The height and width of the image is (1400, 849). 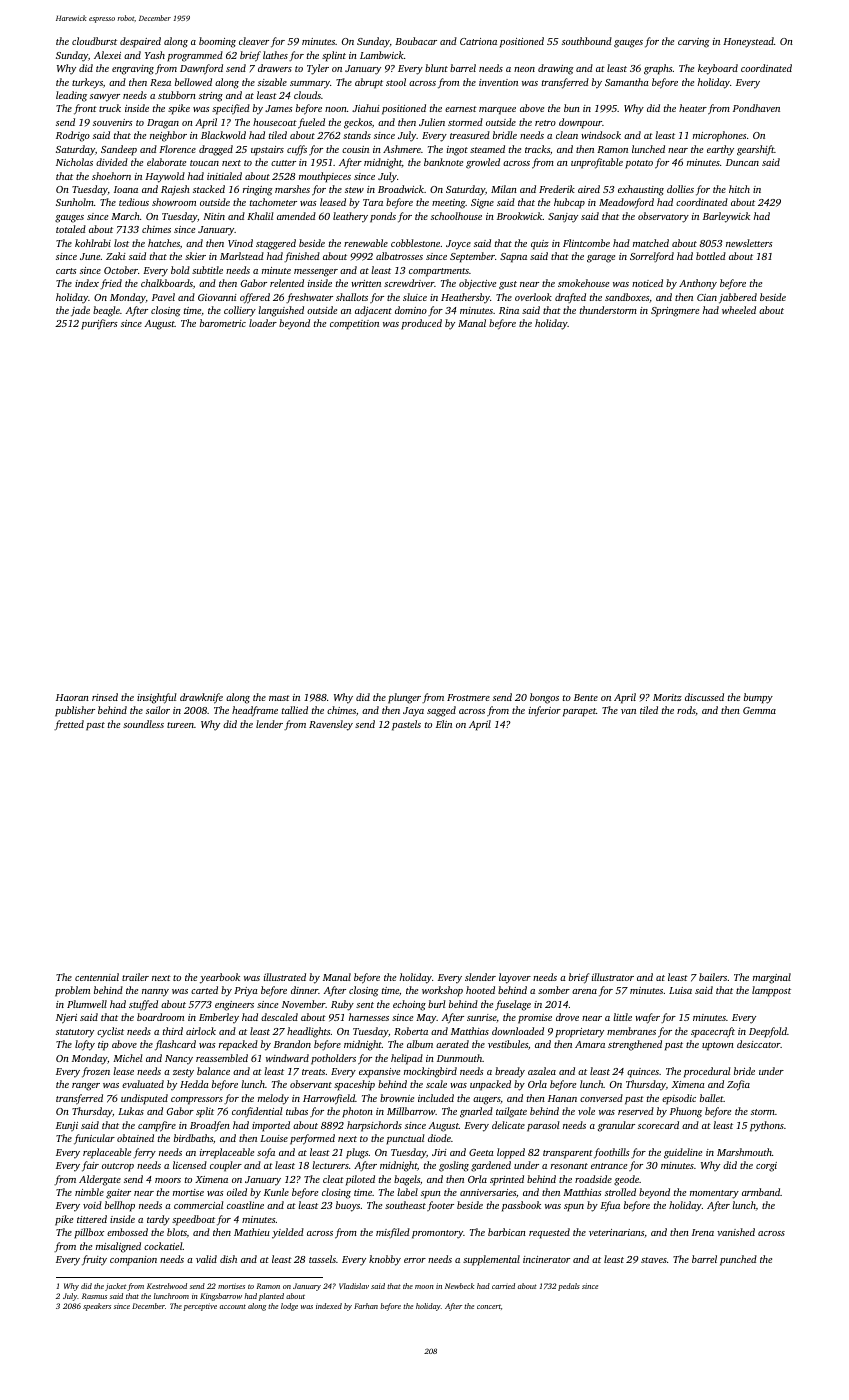 What do you see at coordinates (143, 724) in the image?
I see `soundless` at bounding box center [143, 724].
